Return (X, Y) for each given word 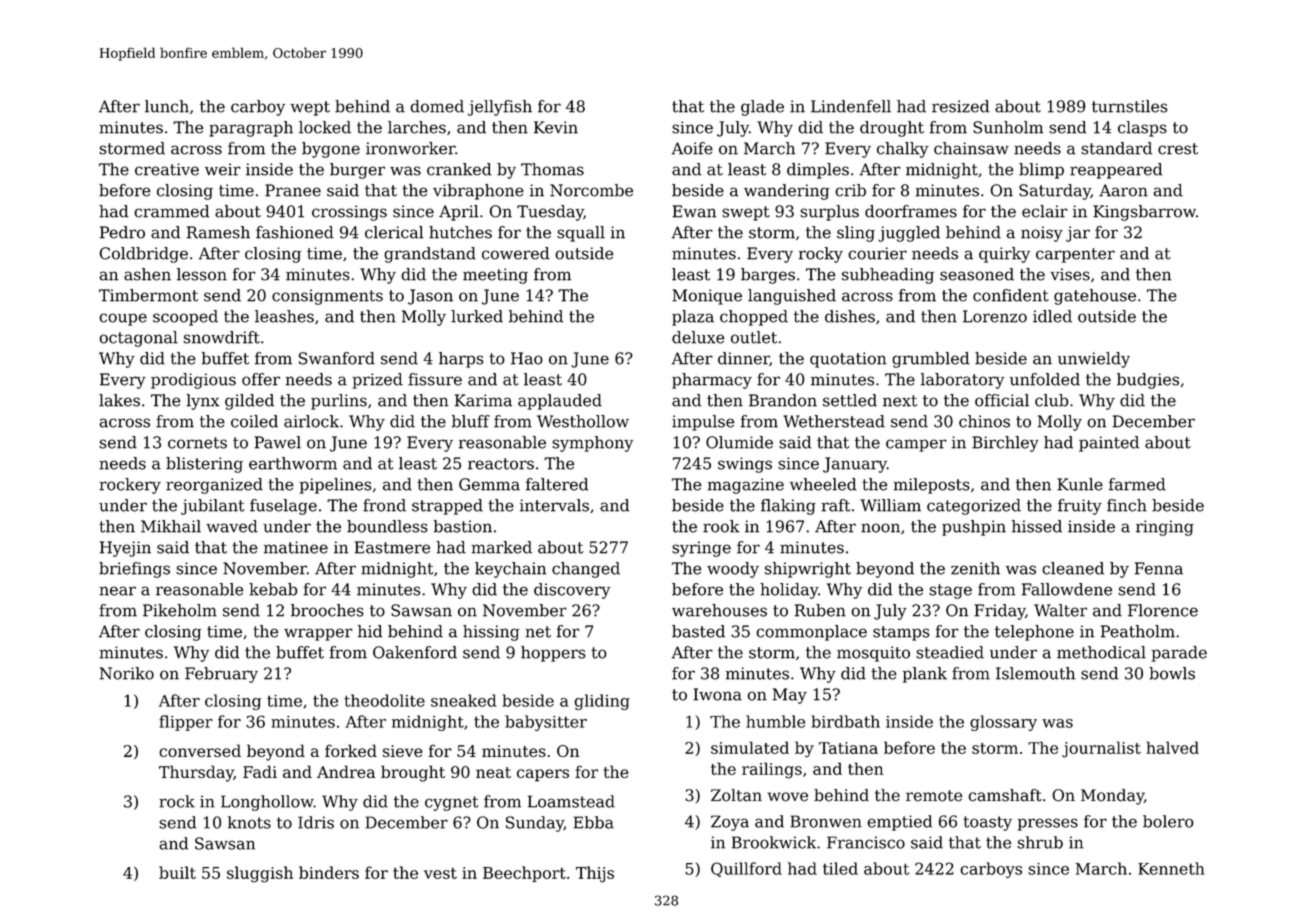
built (177, 872)
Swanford (337, 358)
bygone (331, 150)
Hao (527, 358)
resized (960, 106)
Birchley (1005, 444)
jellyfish (500, 108)
